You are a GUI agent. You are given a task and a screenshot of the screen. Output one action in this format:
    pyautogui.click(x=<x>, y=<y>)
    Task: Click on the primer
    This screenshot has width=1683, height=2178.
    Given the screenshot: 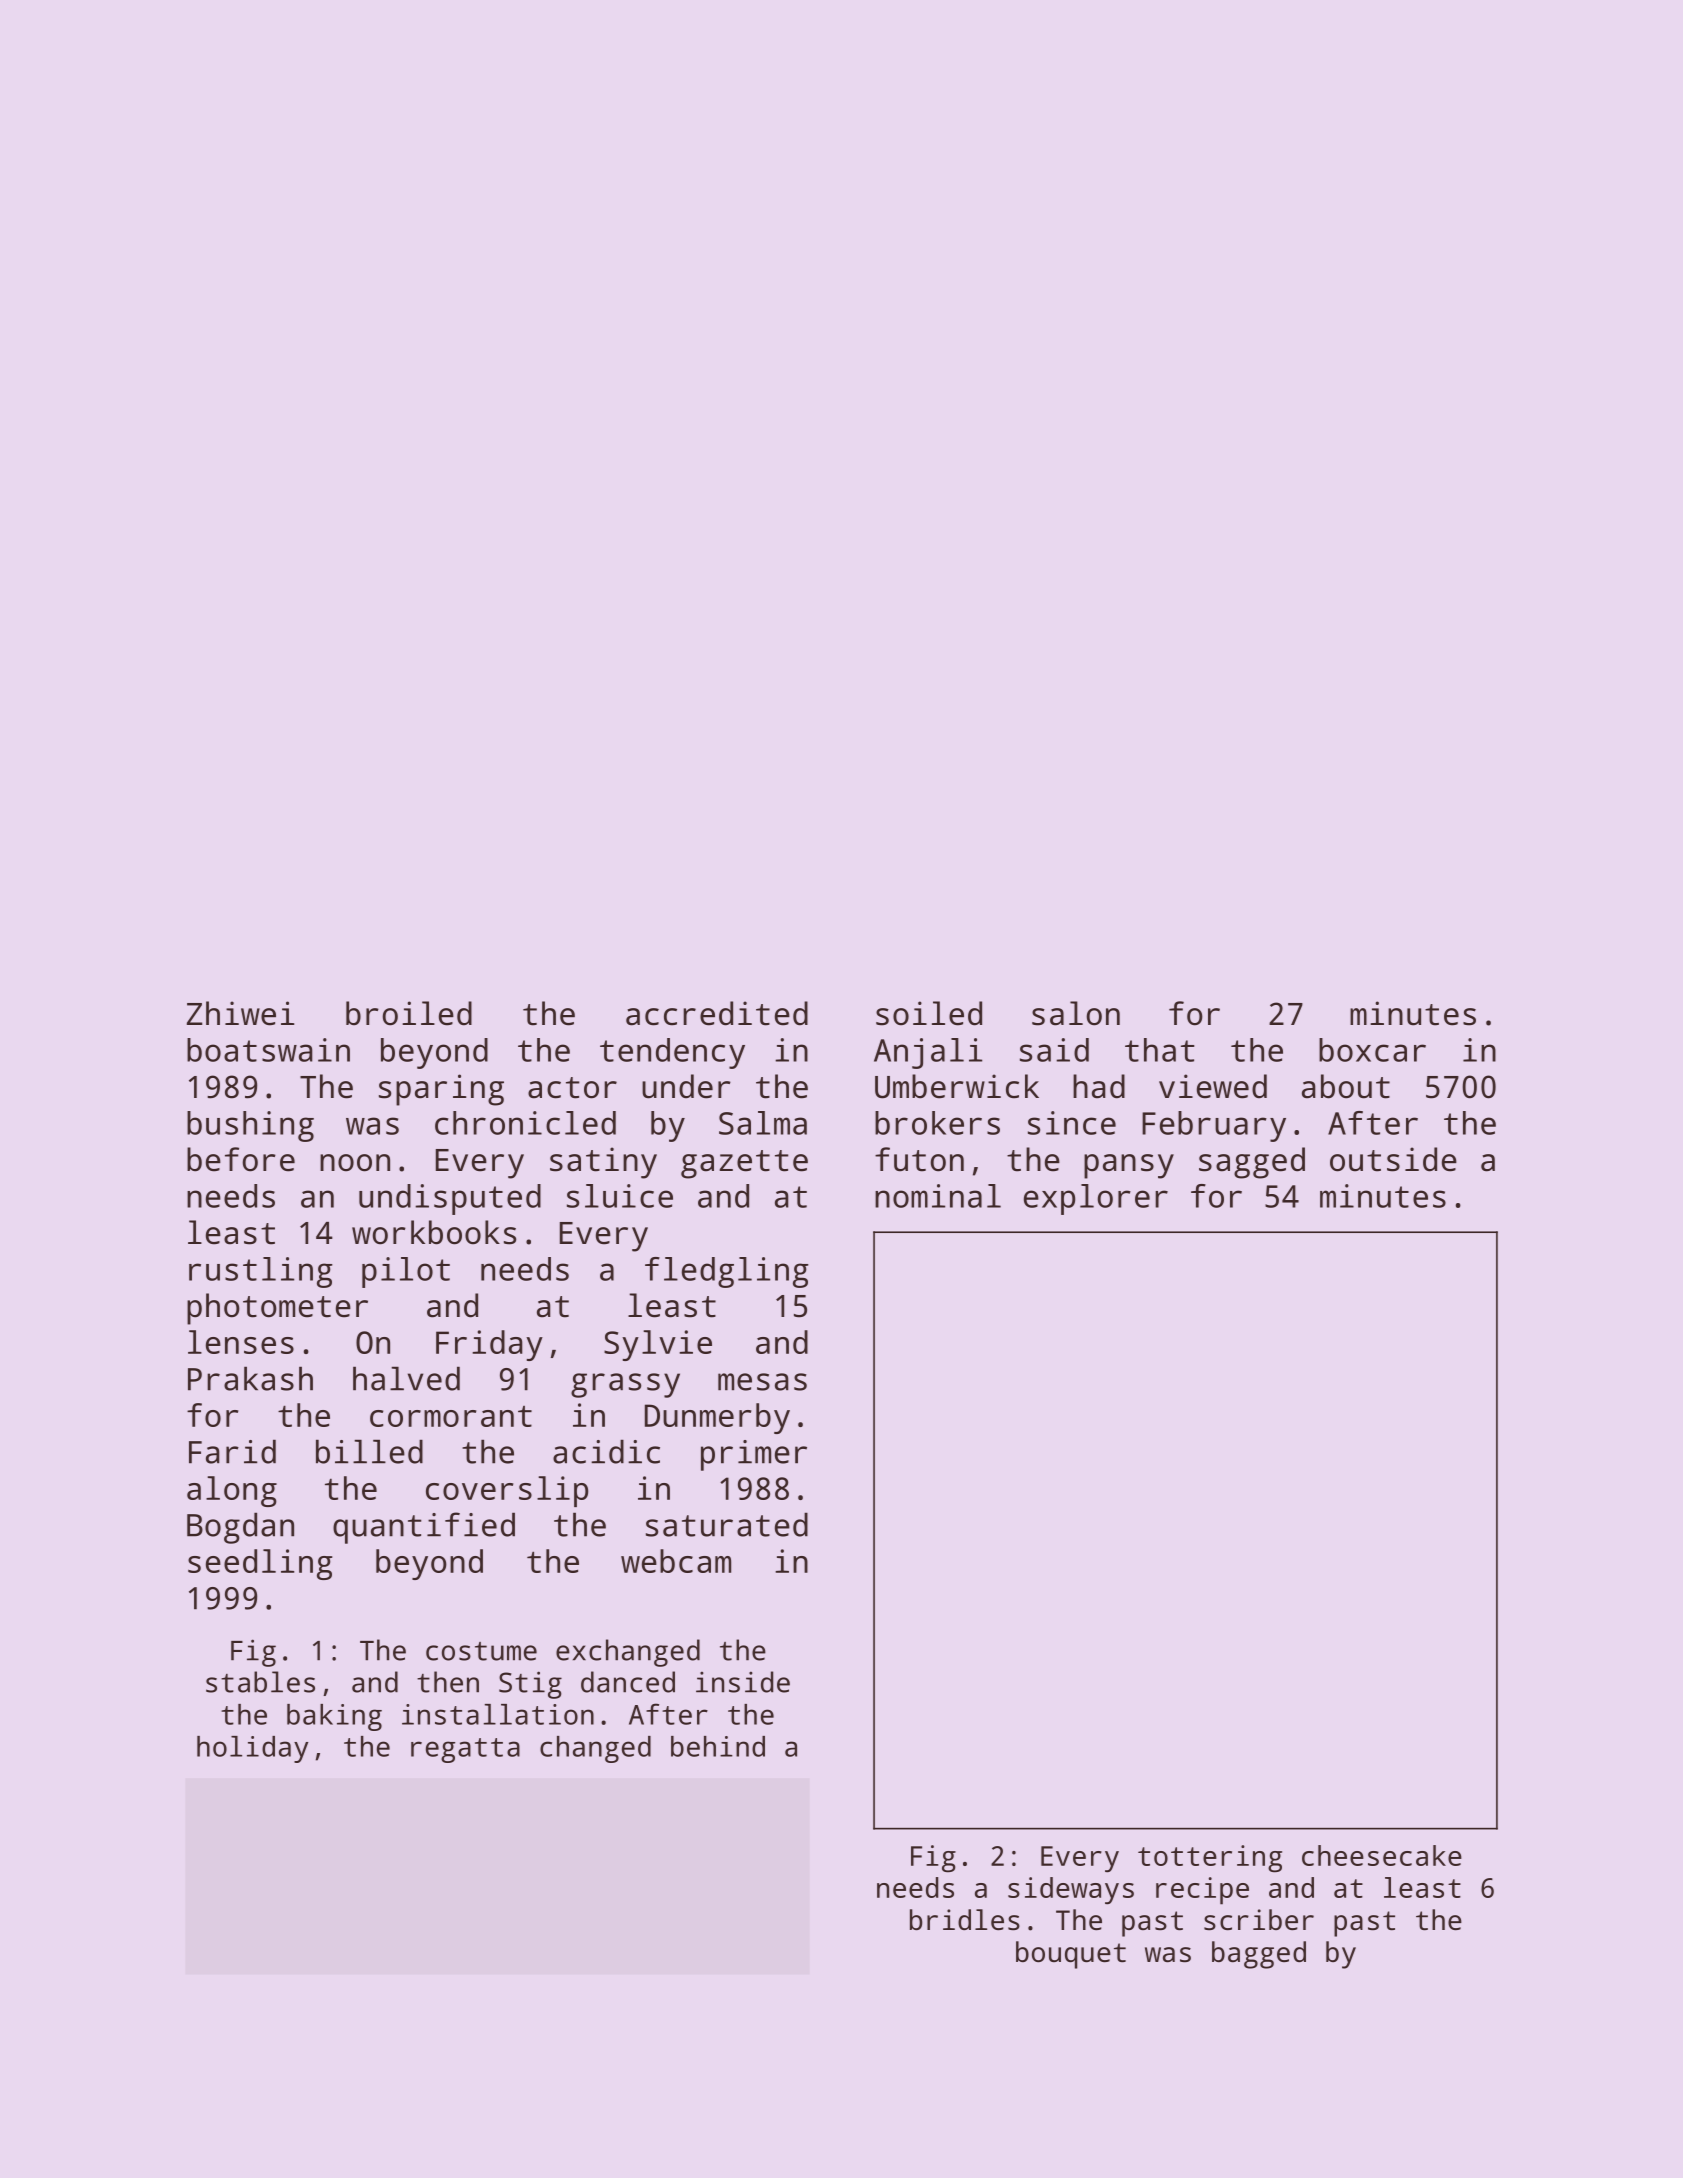 What is the action you would take?
    pyautogui.click(x=754, y=1455)
